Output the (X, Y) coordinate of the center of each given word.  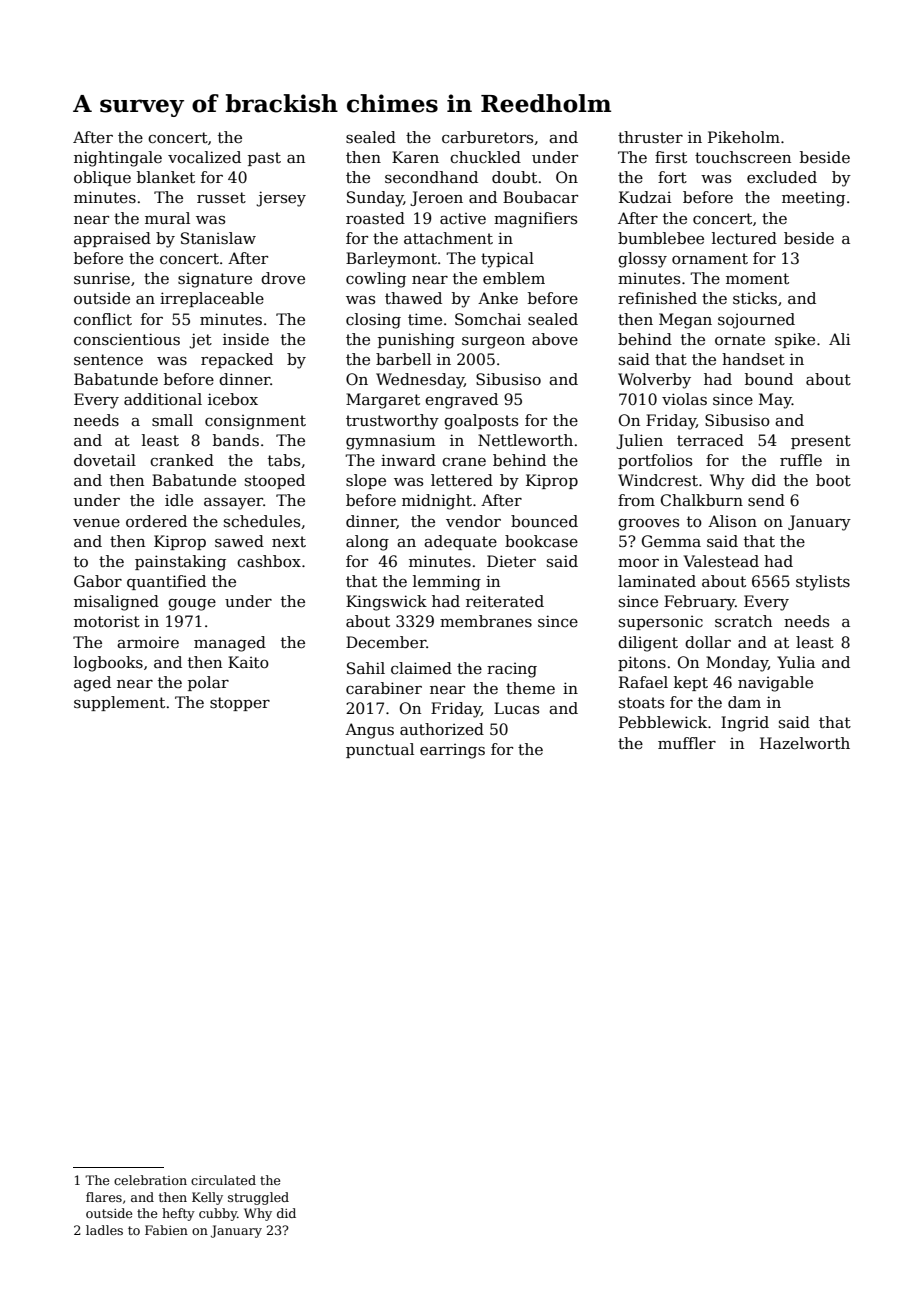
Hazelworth (805, 743)
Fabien (166, 1230)
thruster (650, 137)
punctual (380, 750)
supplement (119, 703)
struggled (258, 1198)
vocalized (204, 157)
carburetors (487, 137)
